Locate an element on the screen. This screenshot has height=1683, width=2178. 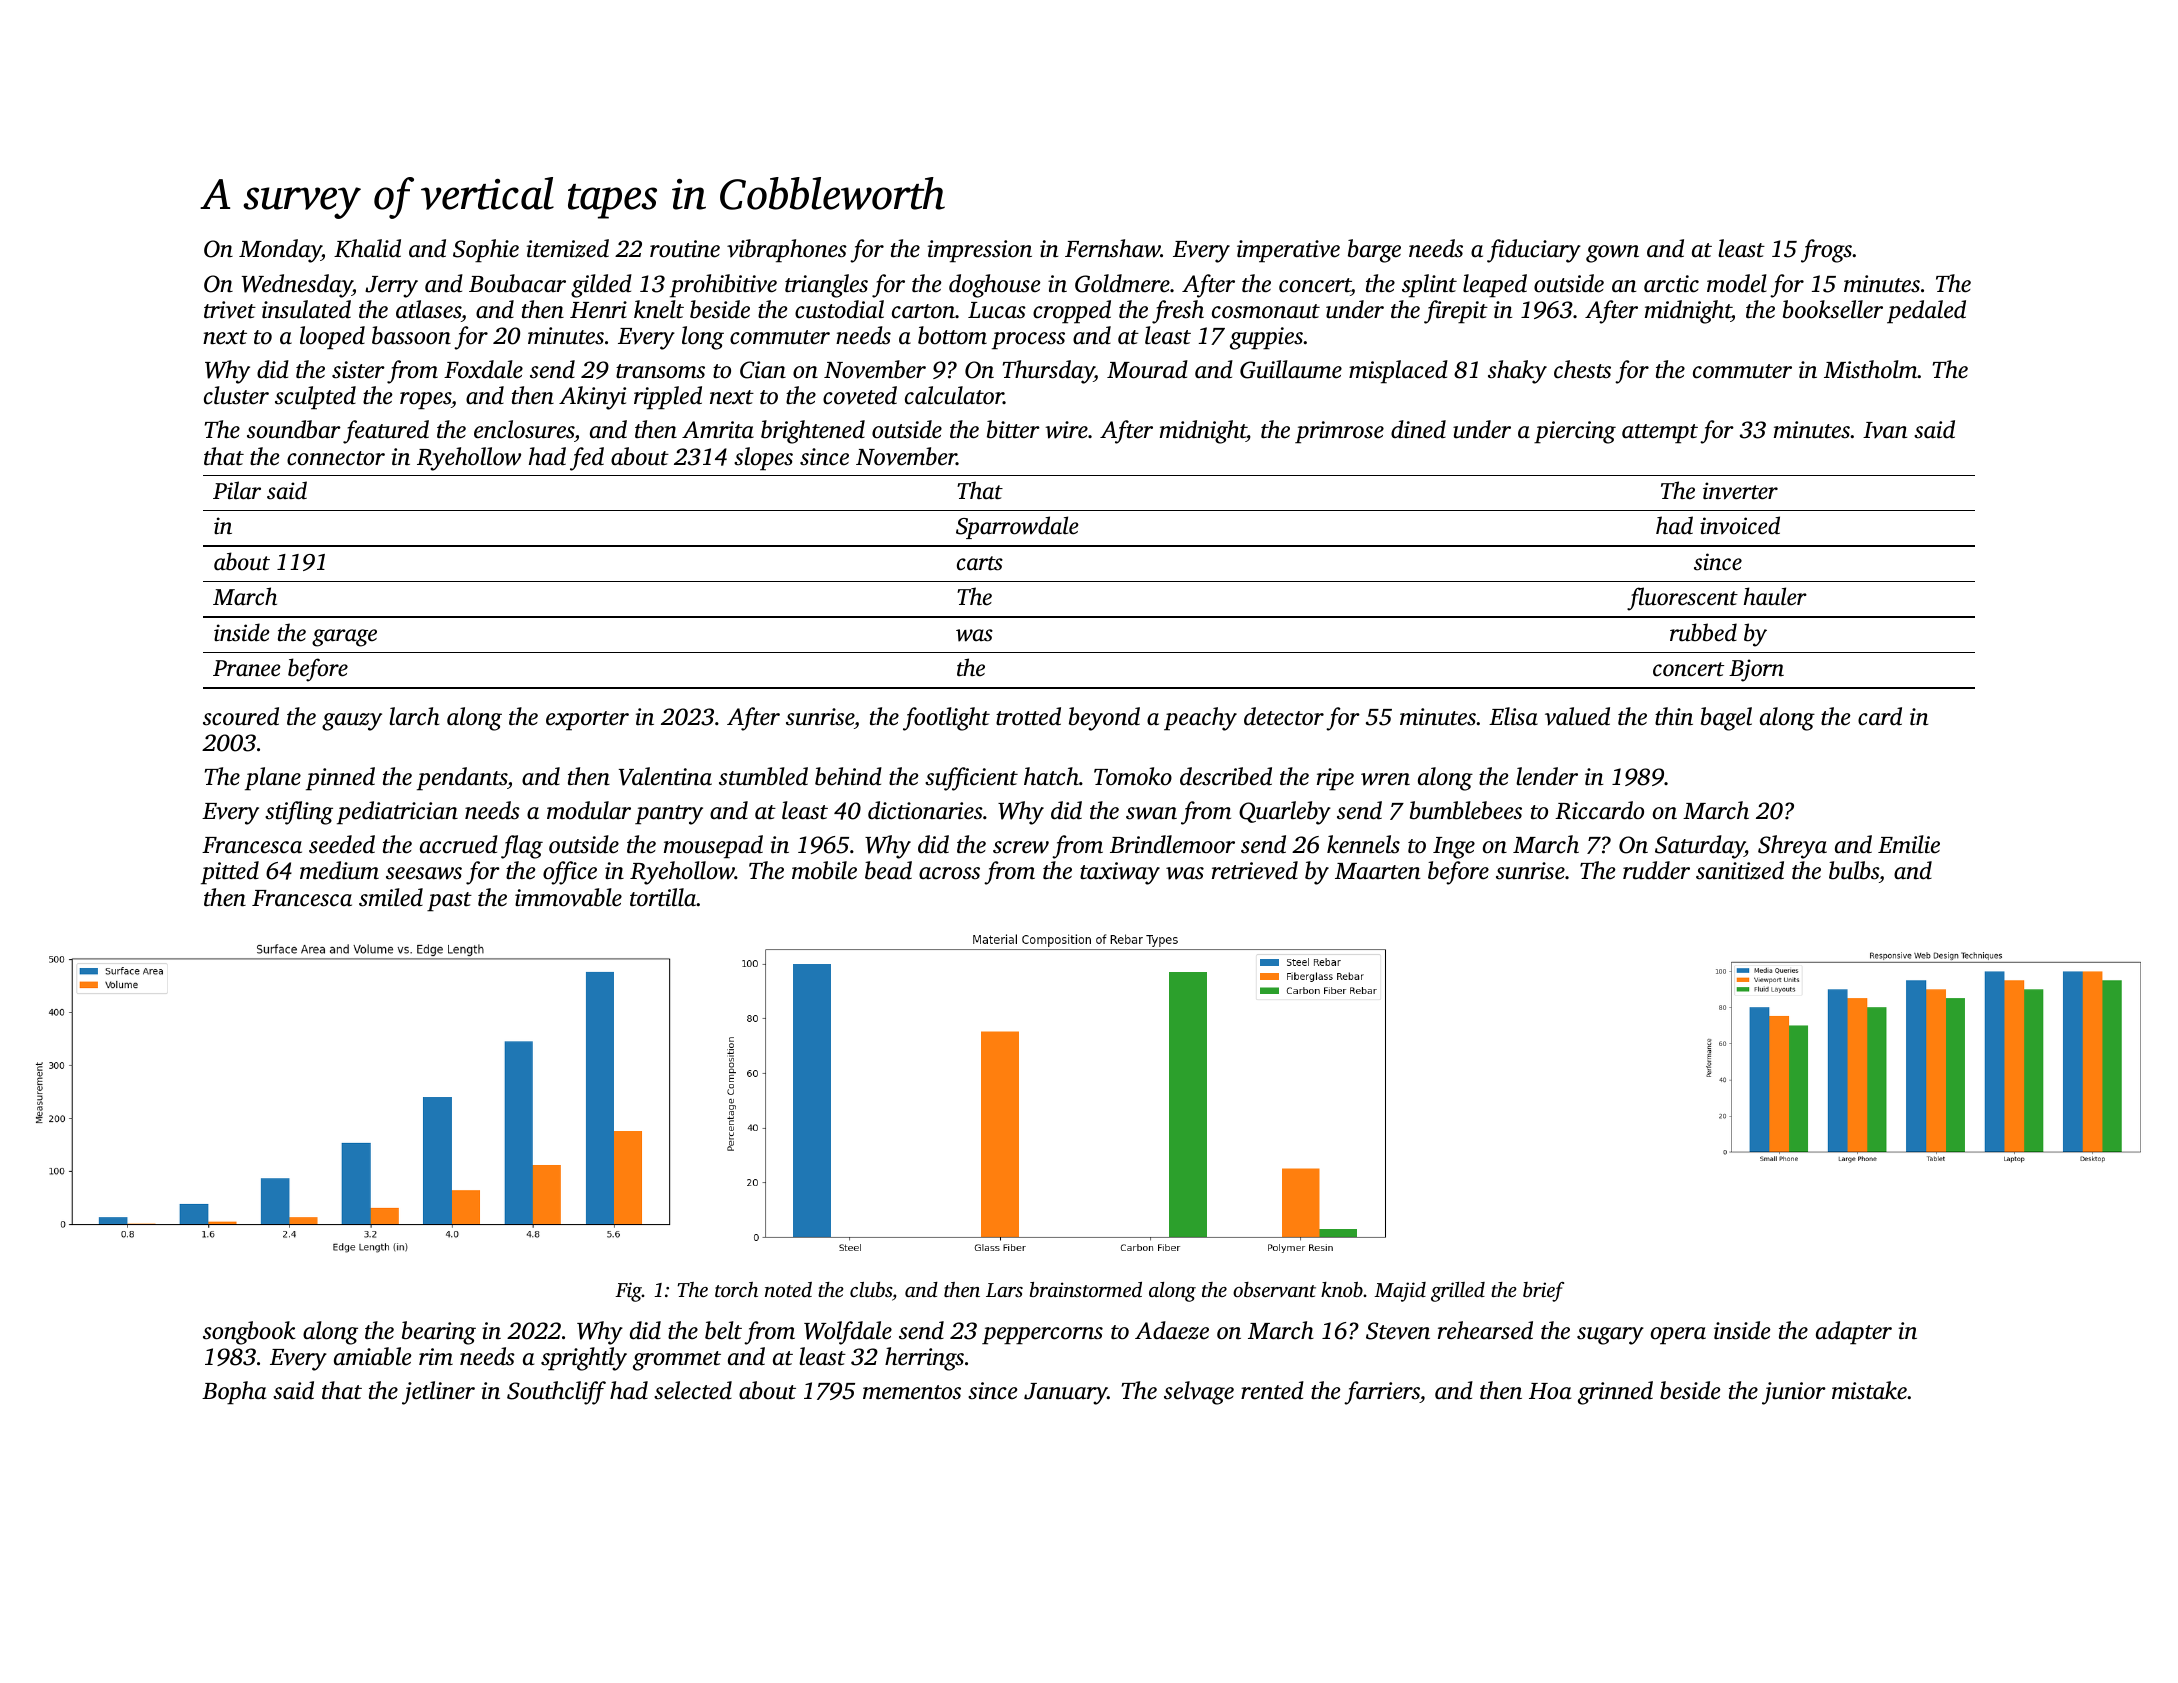
carton is located at coordinates (923, 311).
